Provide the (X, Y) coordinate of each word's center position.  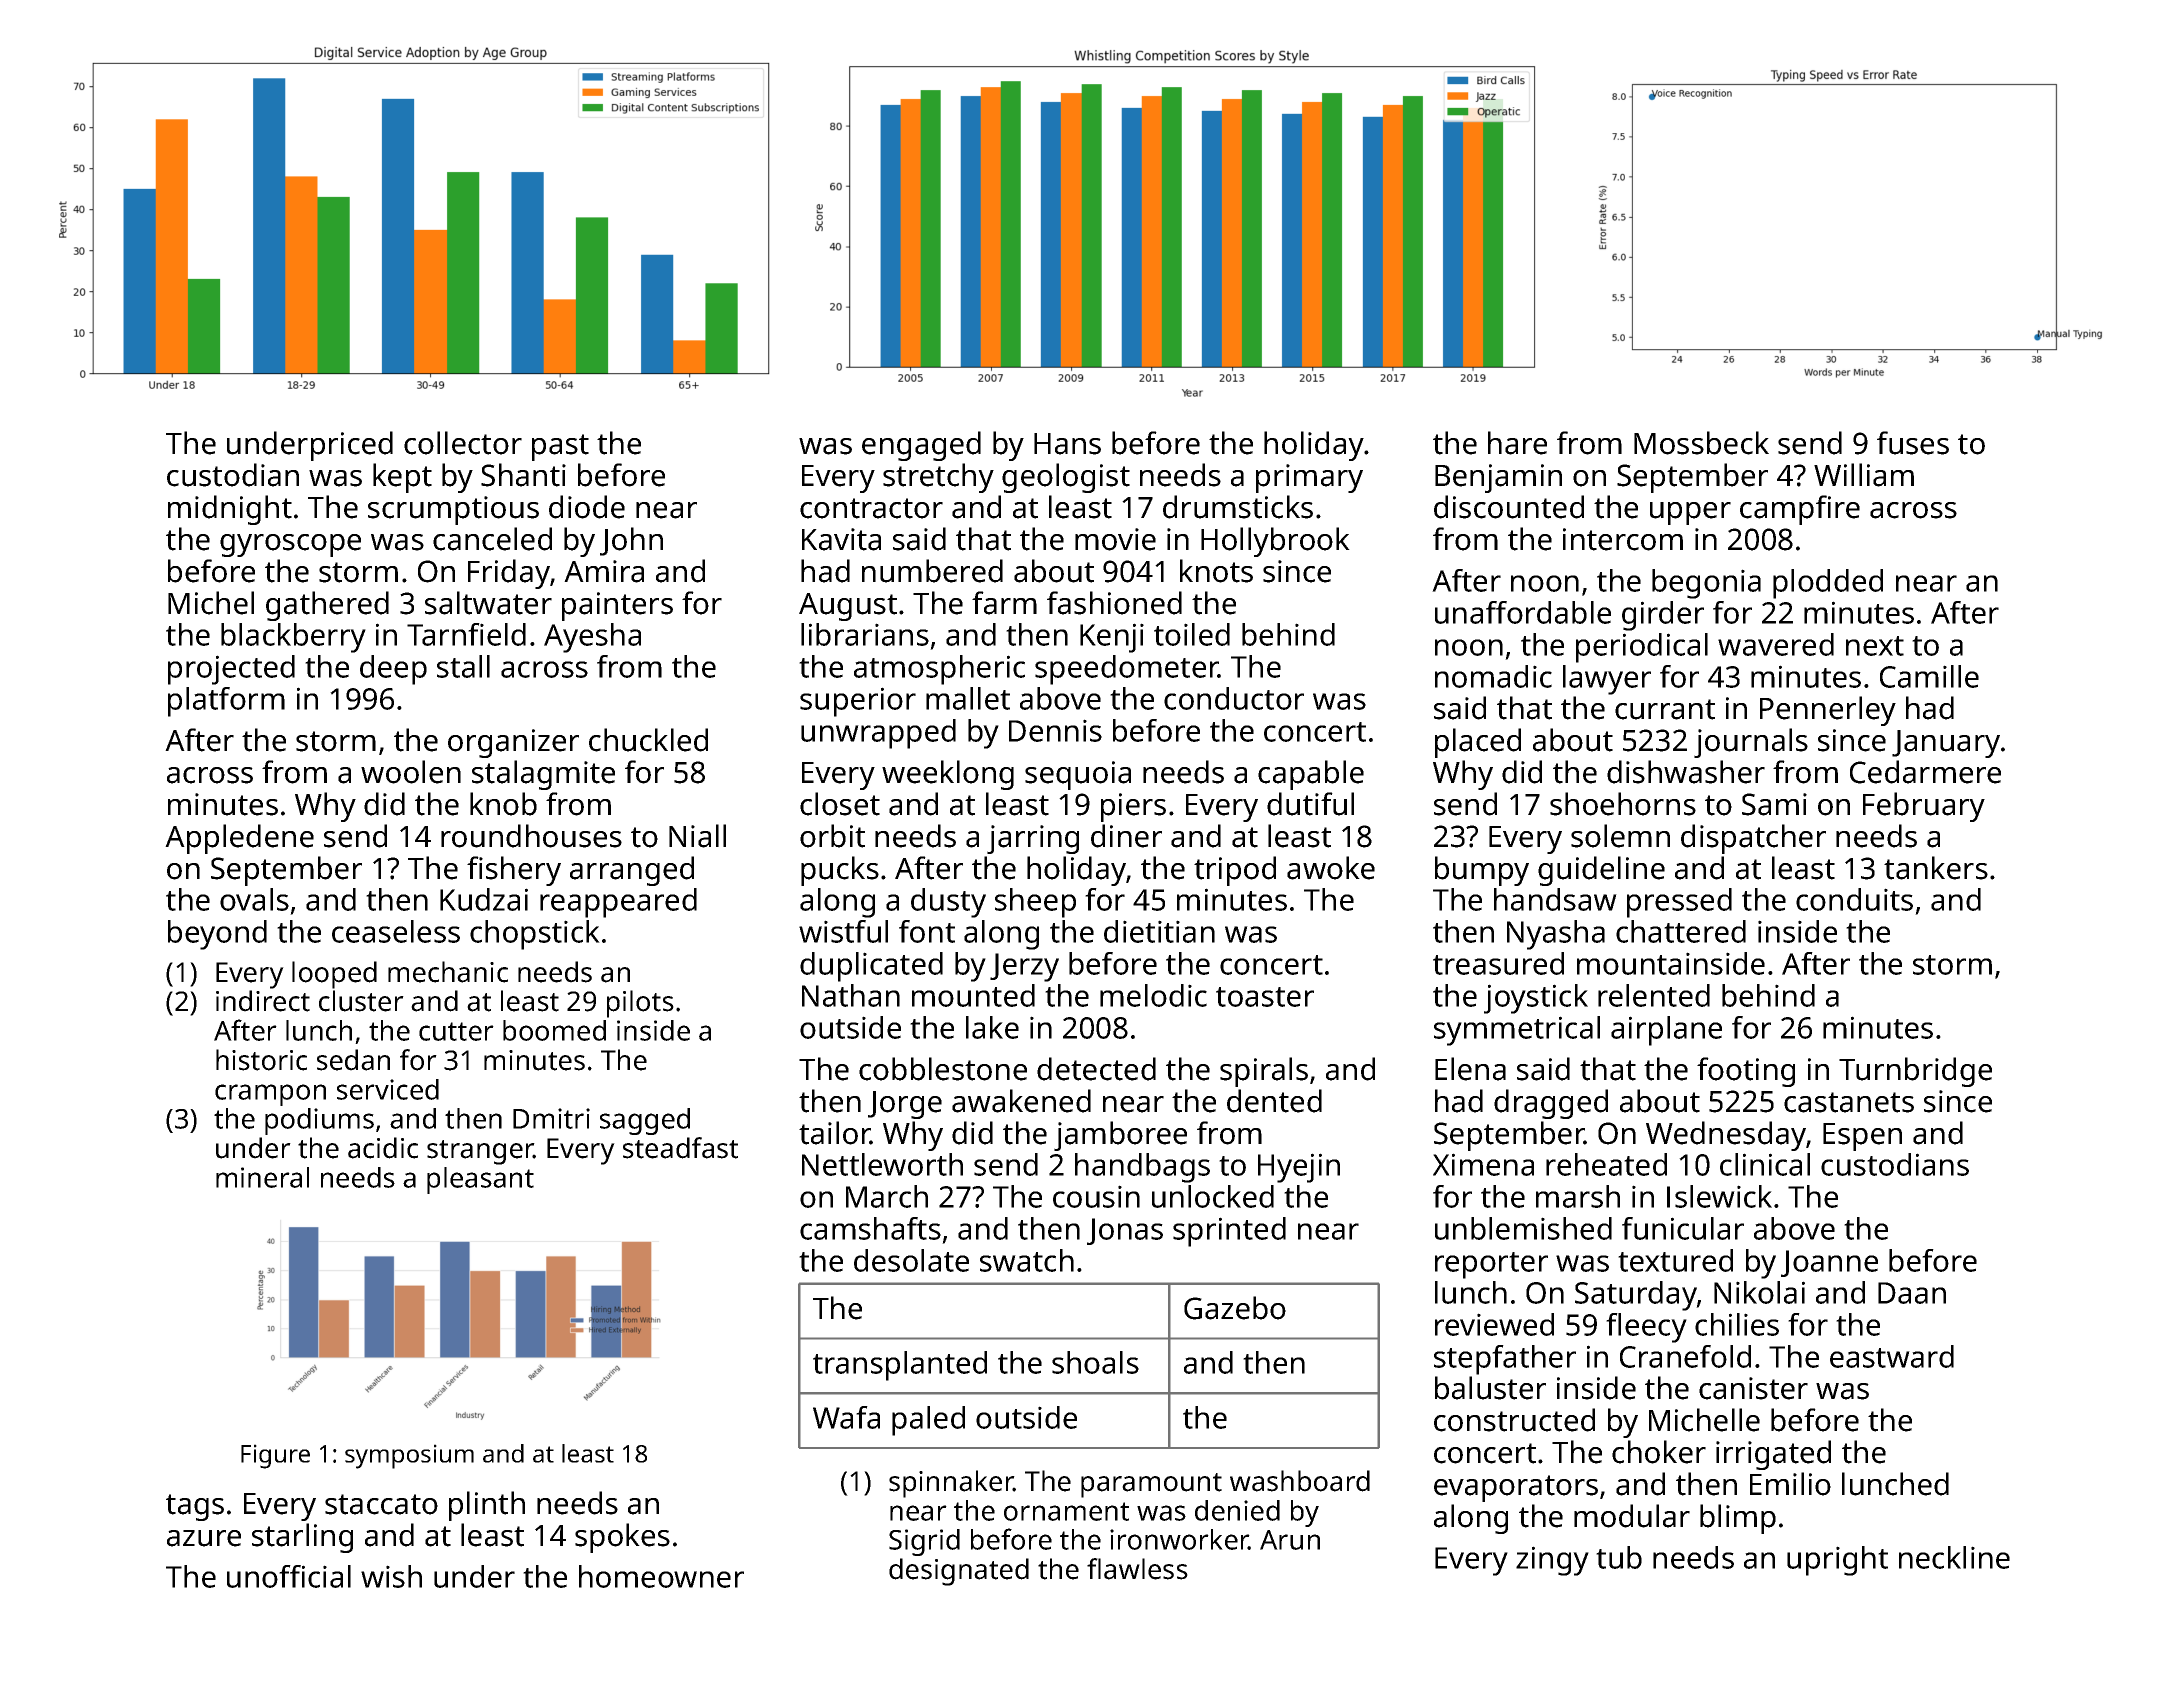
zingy (1552, 1561)
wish (391, 1576)
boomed (554, 1030)
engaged (921, 446)
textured (1675, 1260)
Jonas (1125, 1231)
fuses (1913, 443)
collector (463, 443)
